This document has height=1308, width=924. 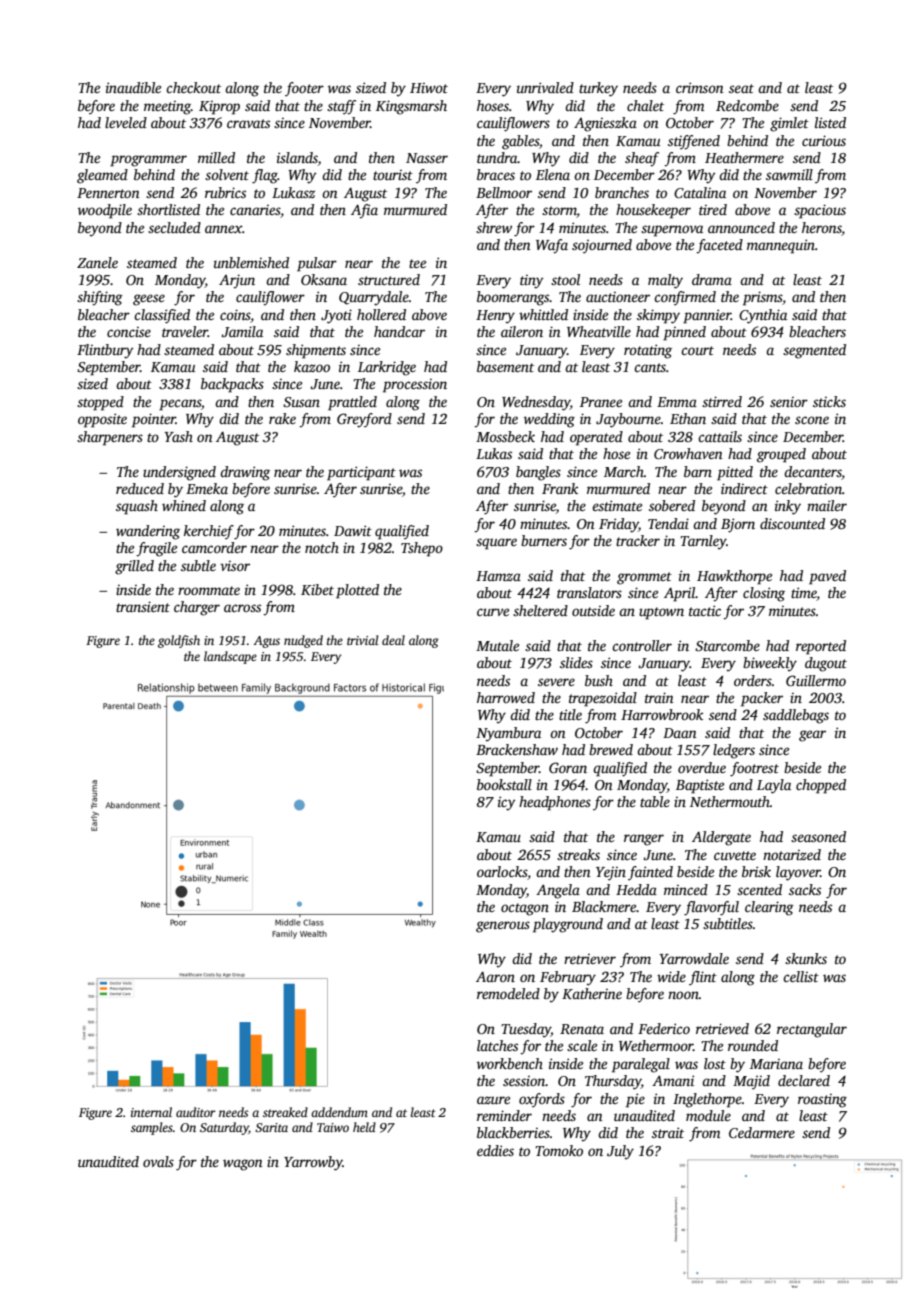 I want to click on brewed, so click(x=611, y=749).
